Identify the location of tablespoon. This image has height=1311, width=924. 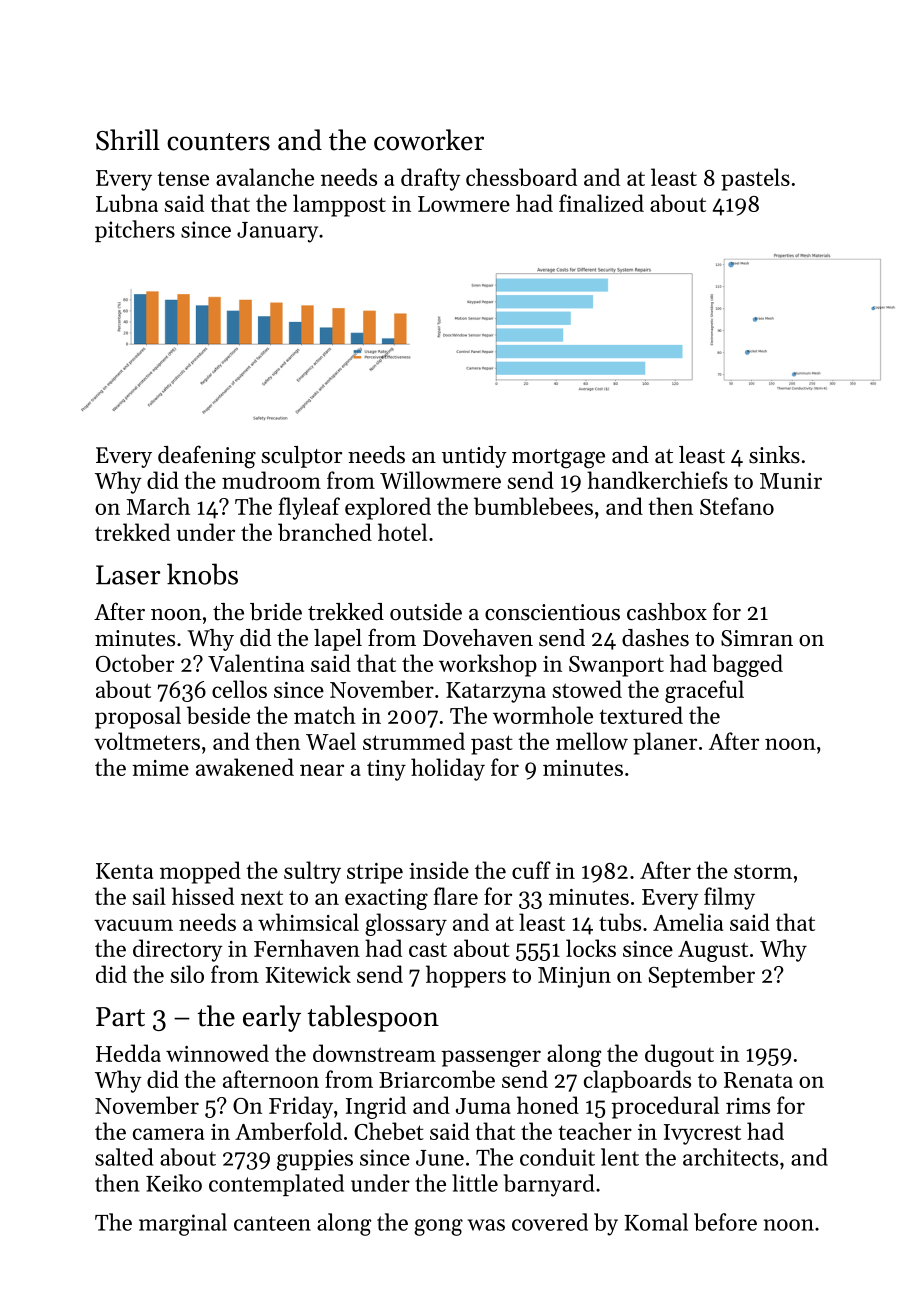
(373, 1018).
